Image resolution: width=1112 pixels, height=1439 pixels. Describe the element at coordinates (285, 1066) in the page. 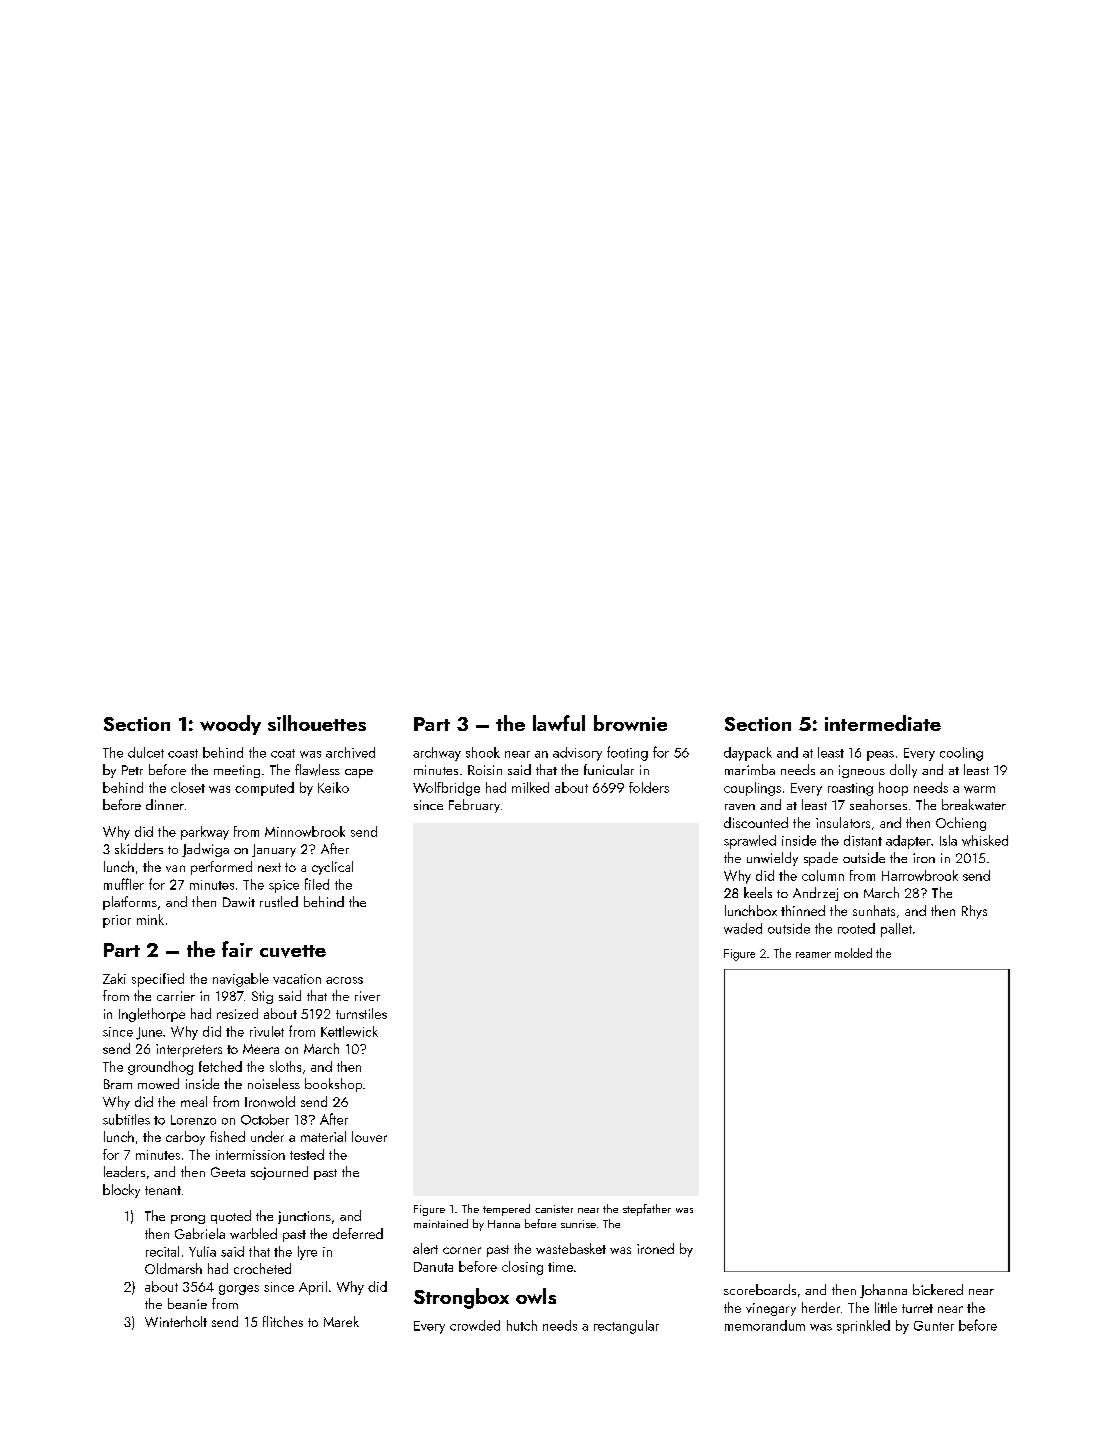

I see `sloths` at that location.
